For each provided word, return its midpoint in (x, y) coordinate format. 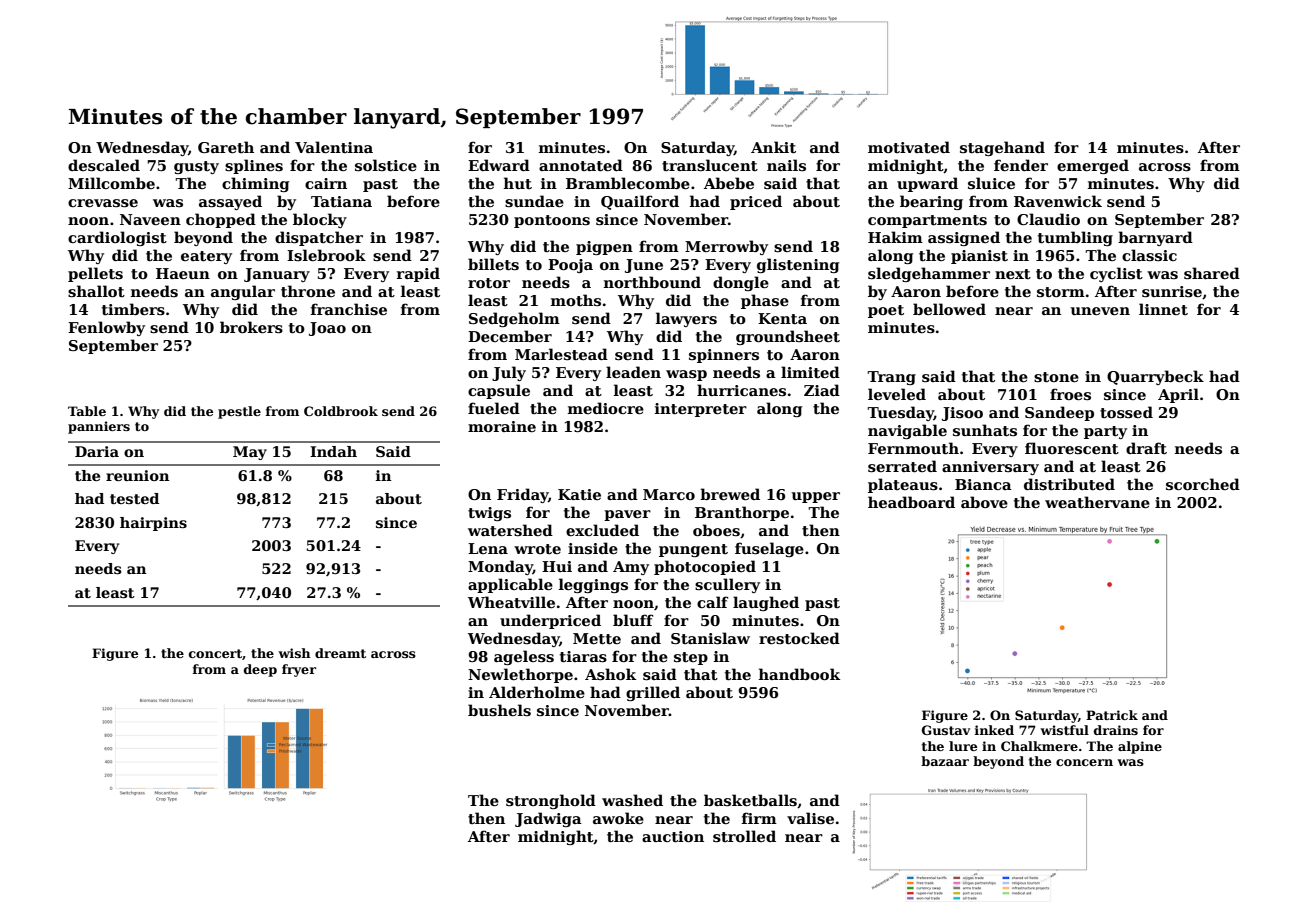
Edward (499, 165)
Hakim (895, 237)
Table (87, 411)
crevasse (103, 203)
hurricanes (741, 390)
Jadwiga (548, 819)
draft (1146, 448)
